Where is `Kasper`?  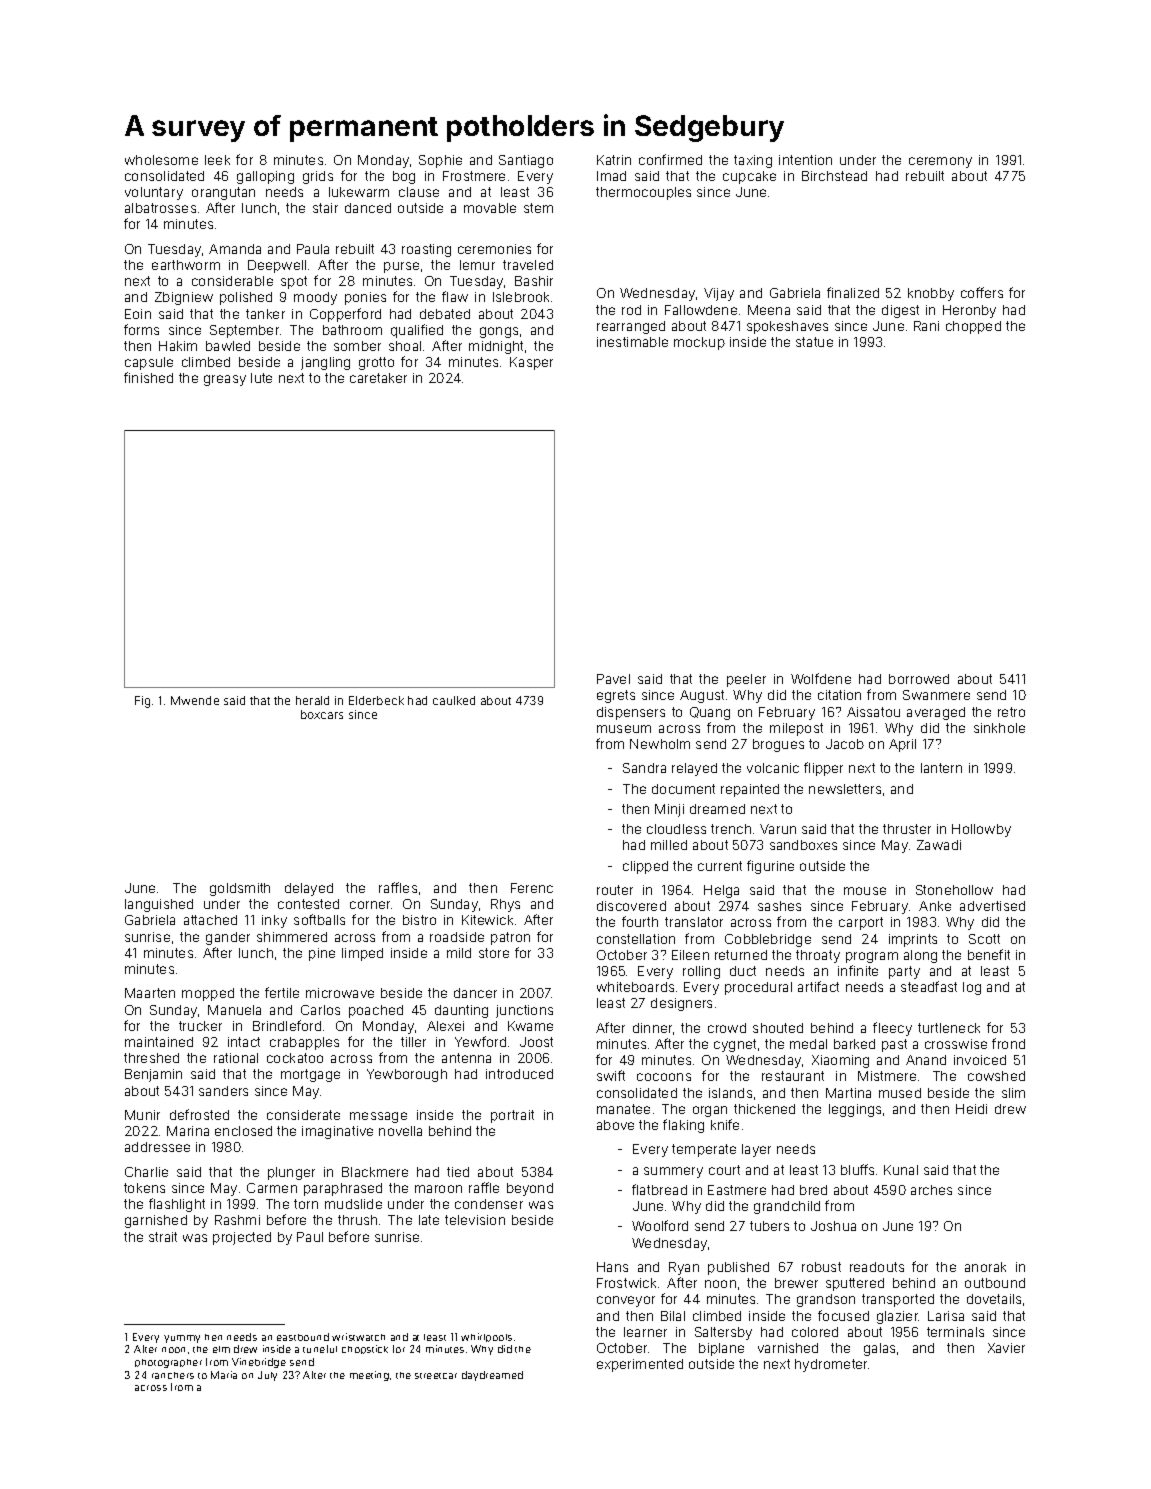
Kasper is located at coordinates (531, 363).
